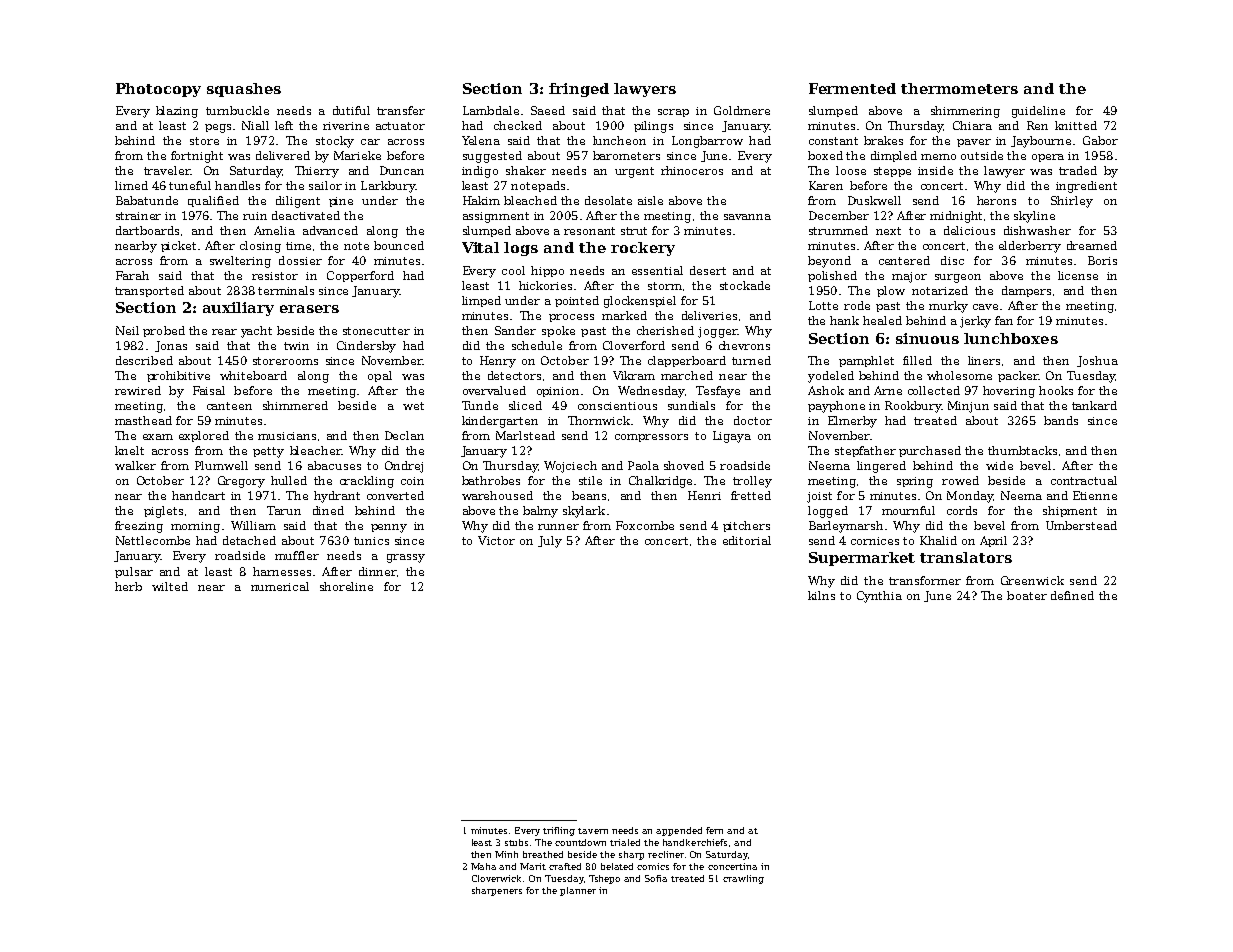  I want to click on tavern, so click(593, 831).
